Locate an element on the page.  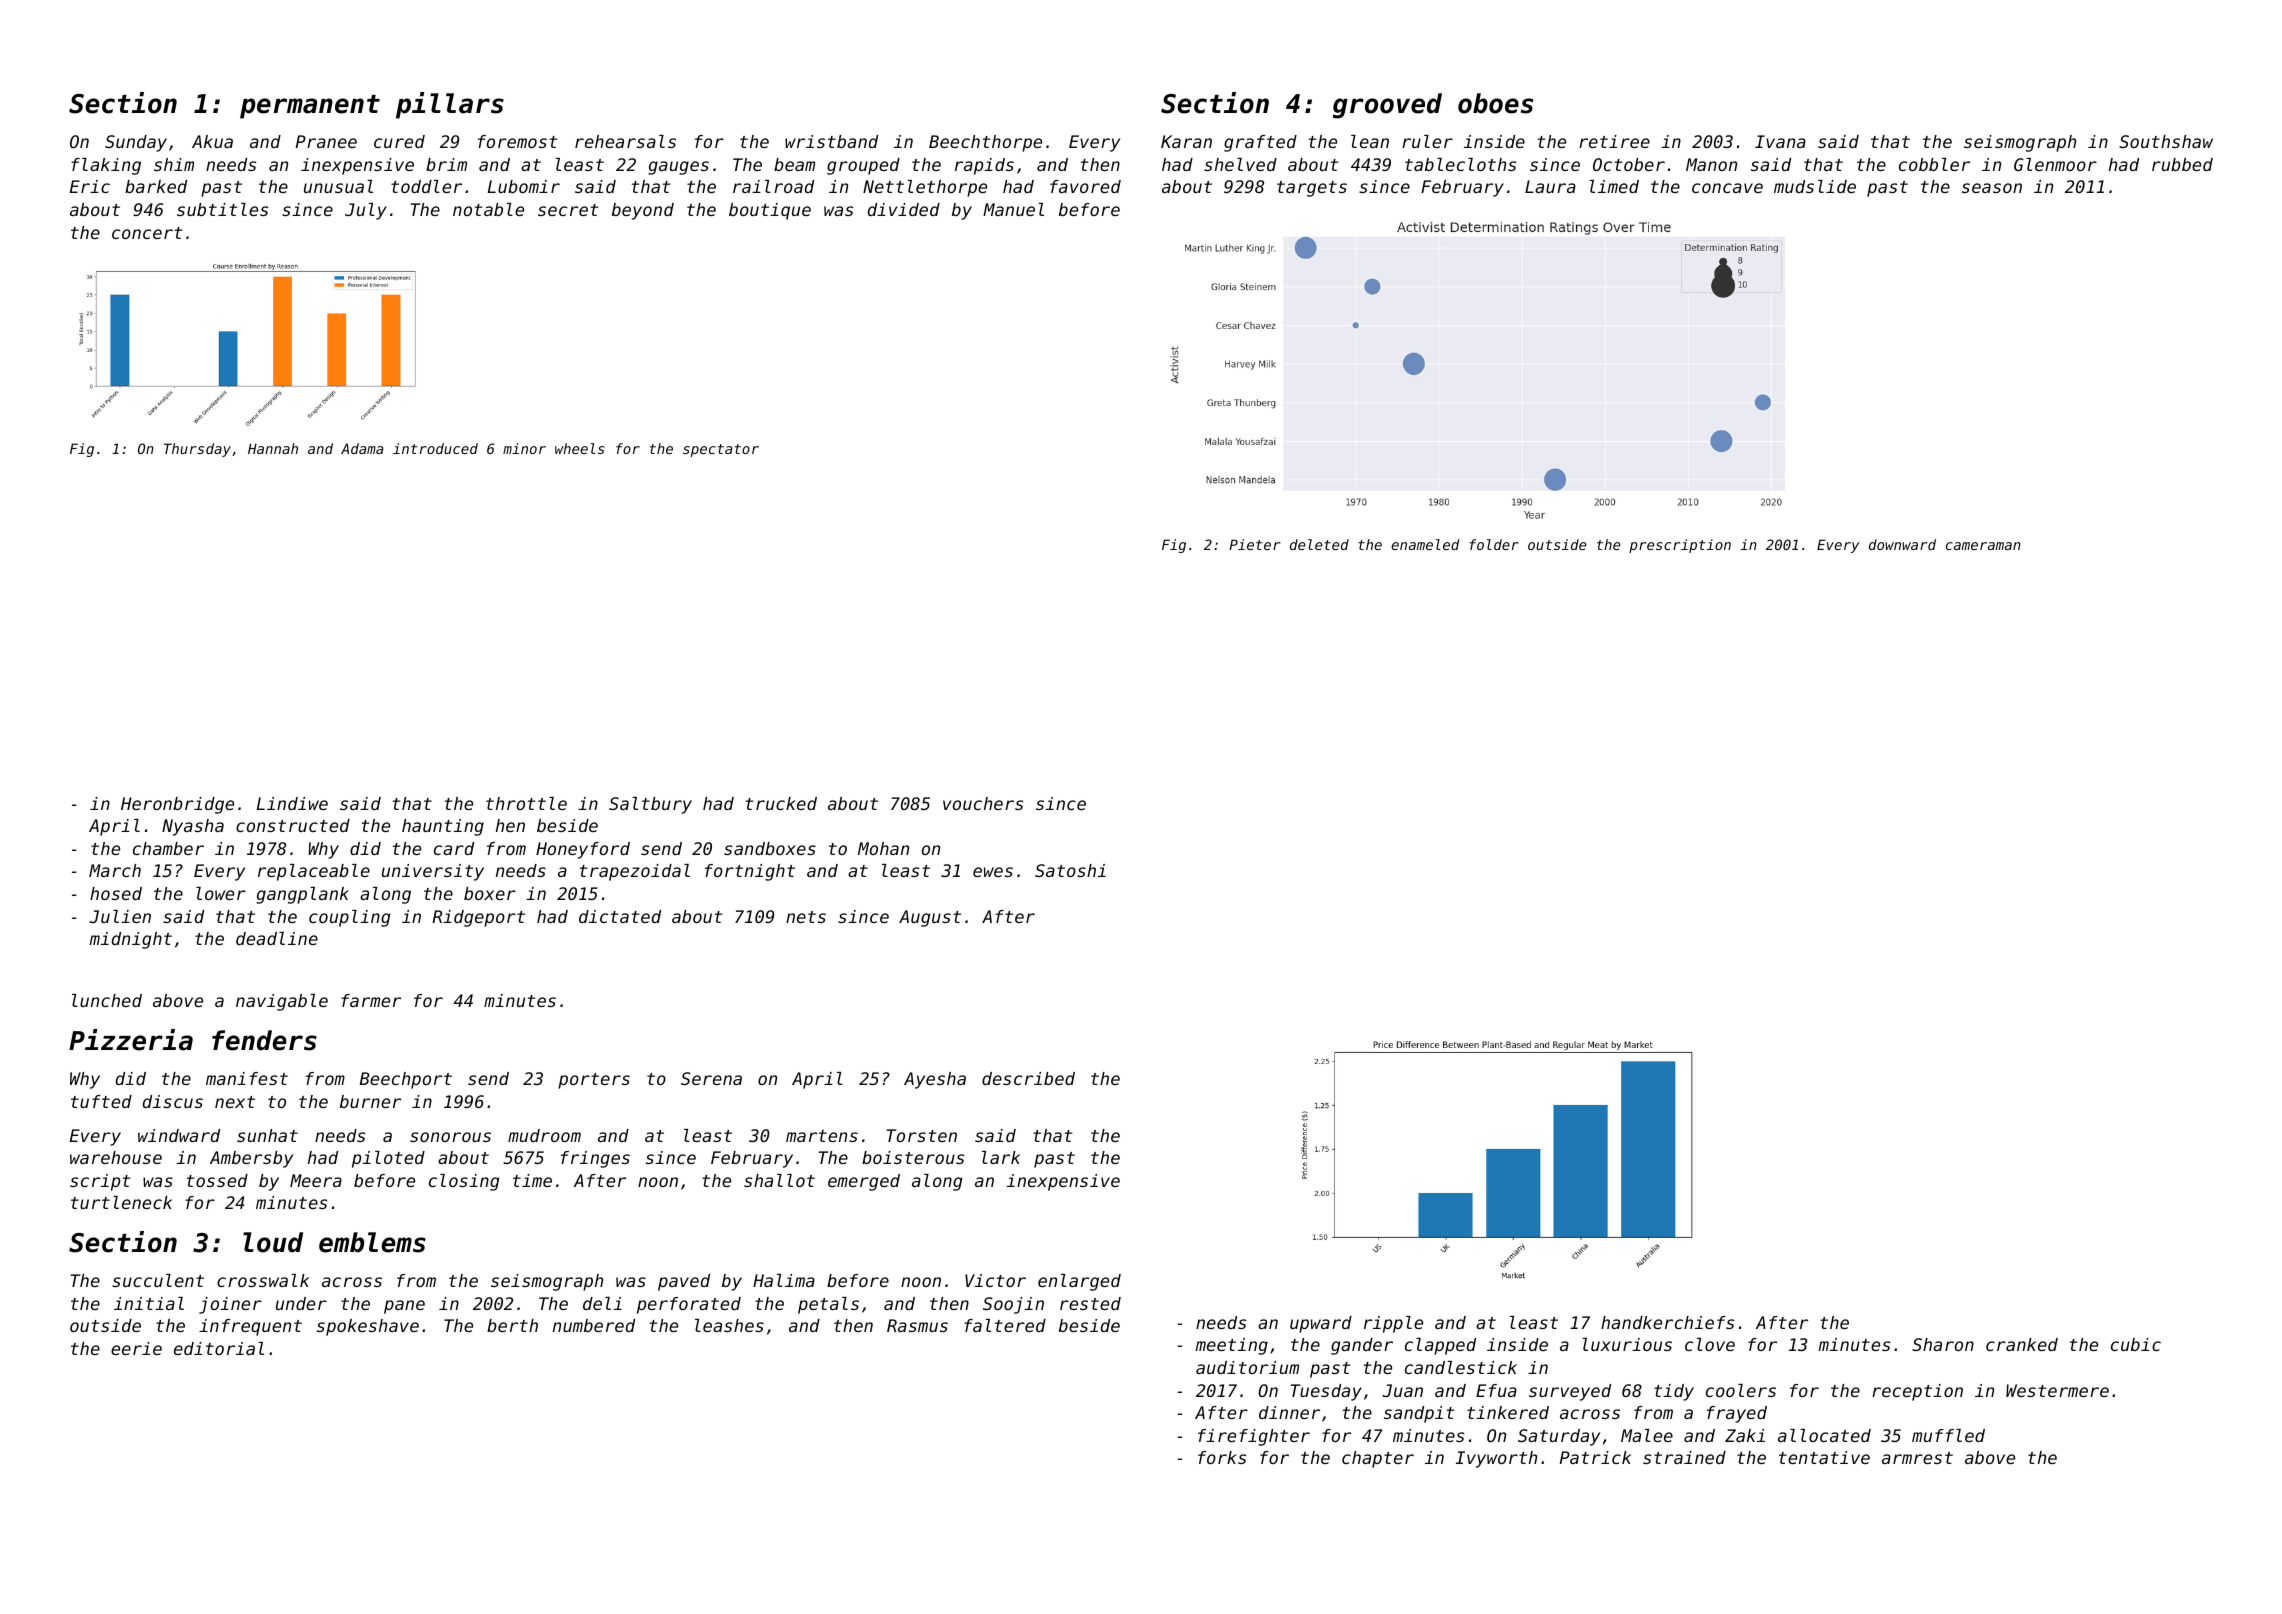
described is located at coordinates (1028, 1078).
